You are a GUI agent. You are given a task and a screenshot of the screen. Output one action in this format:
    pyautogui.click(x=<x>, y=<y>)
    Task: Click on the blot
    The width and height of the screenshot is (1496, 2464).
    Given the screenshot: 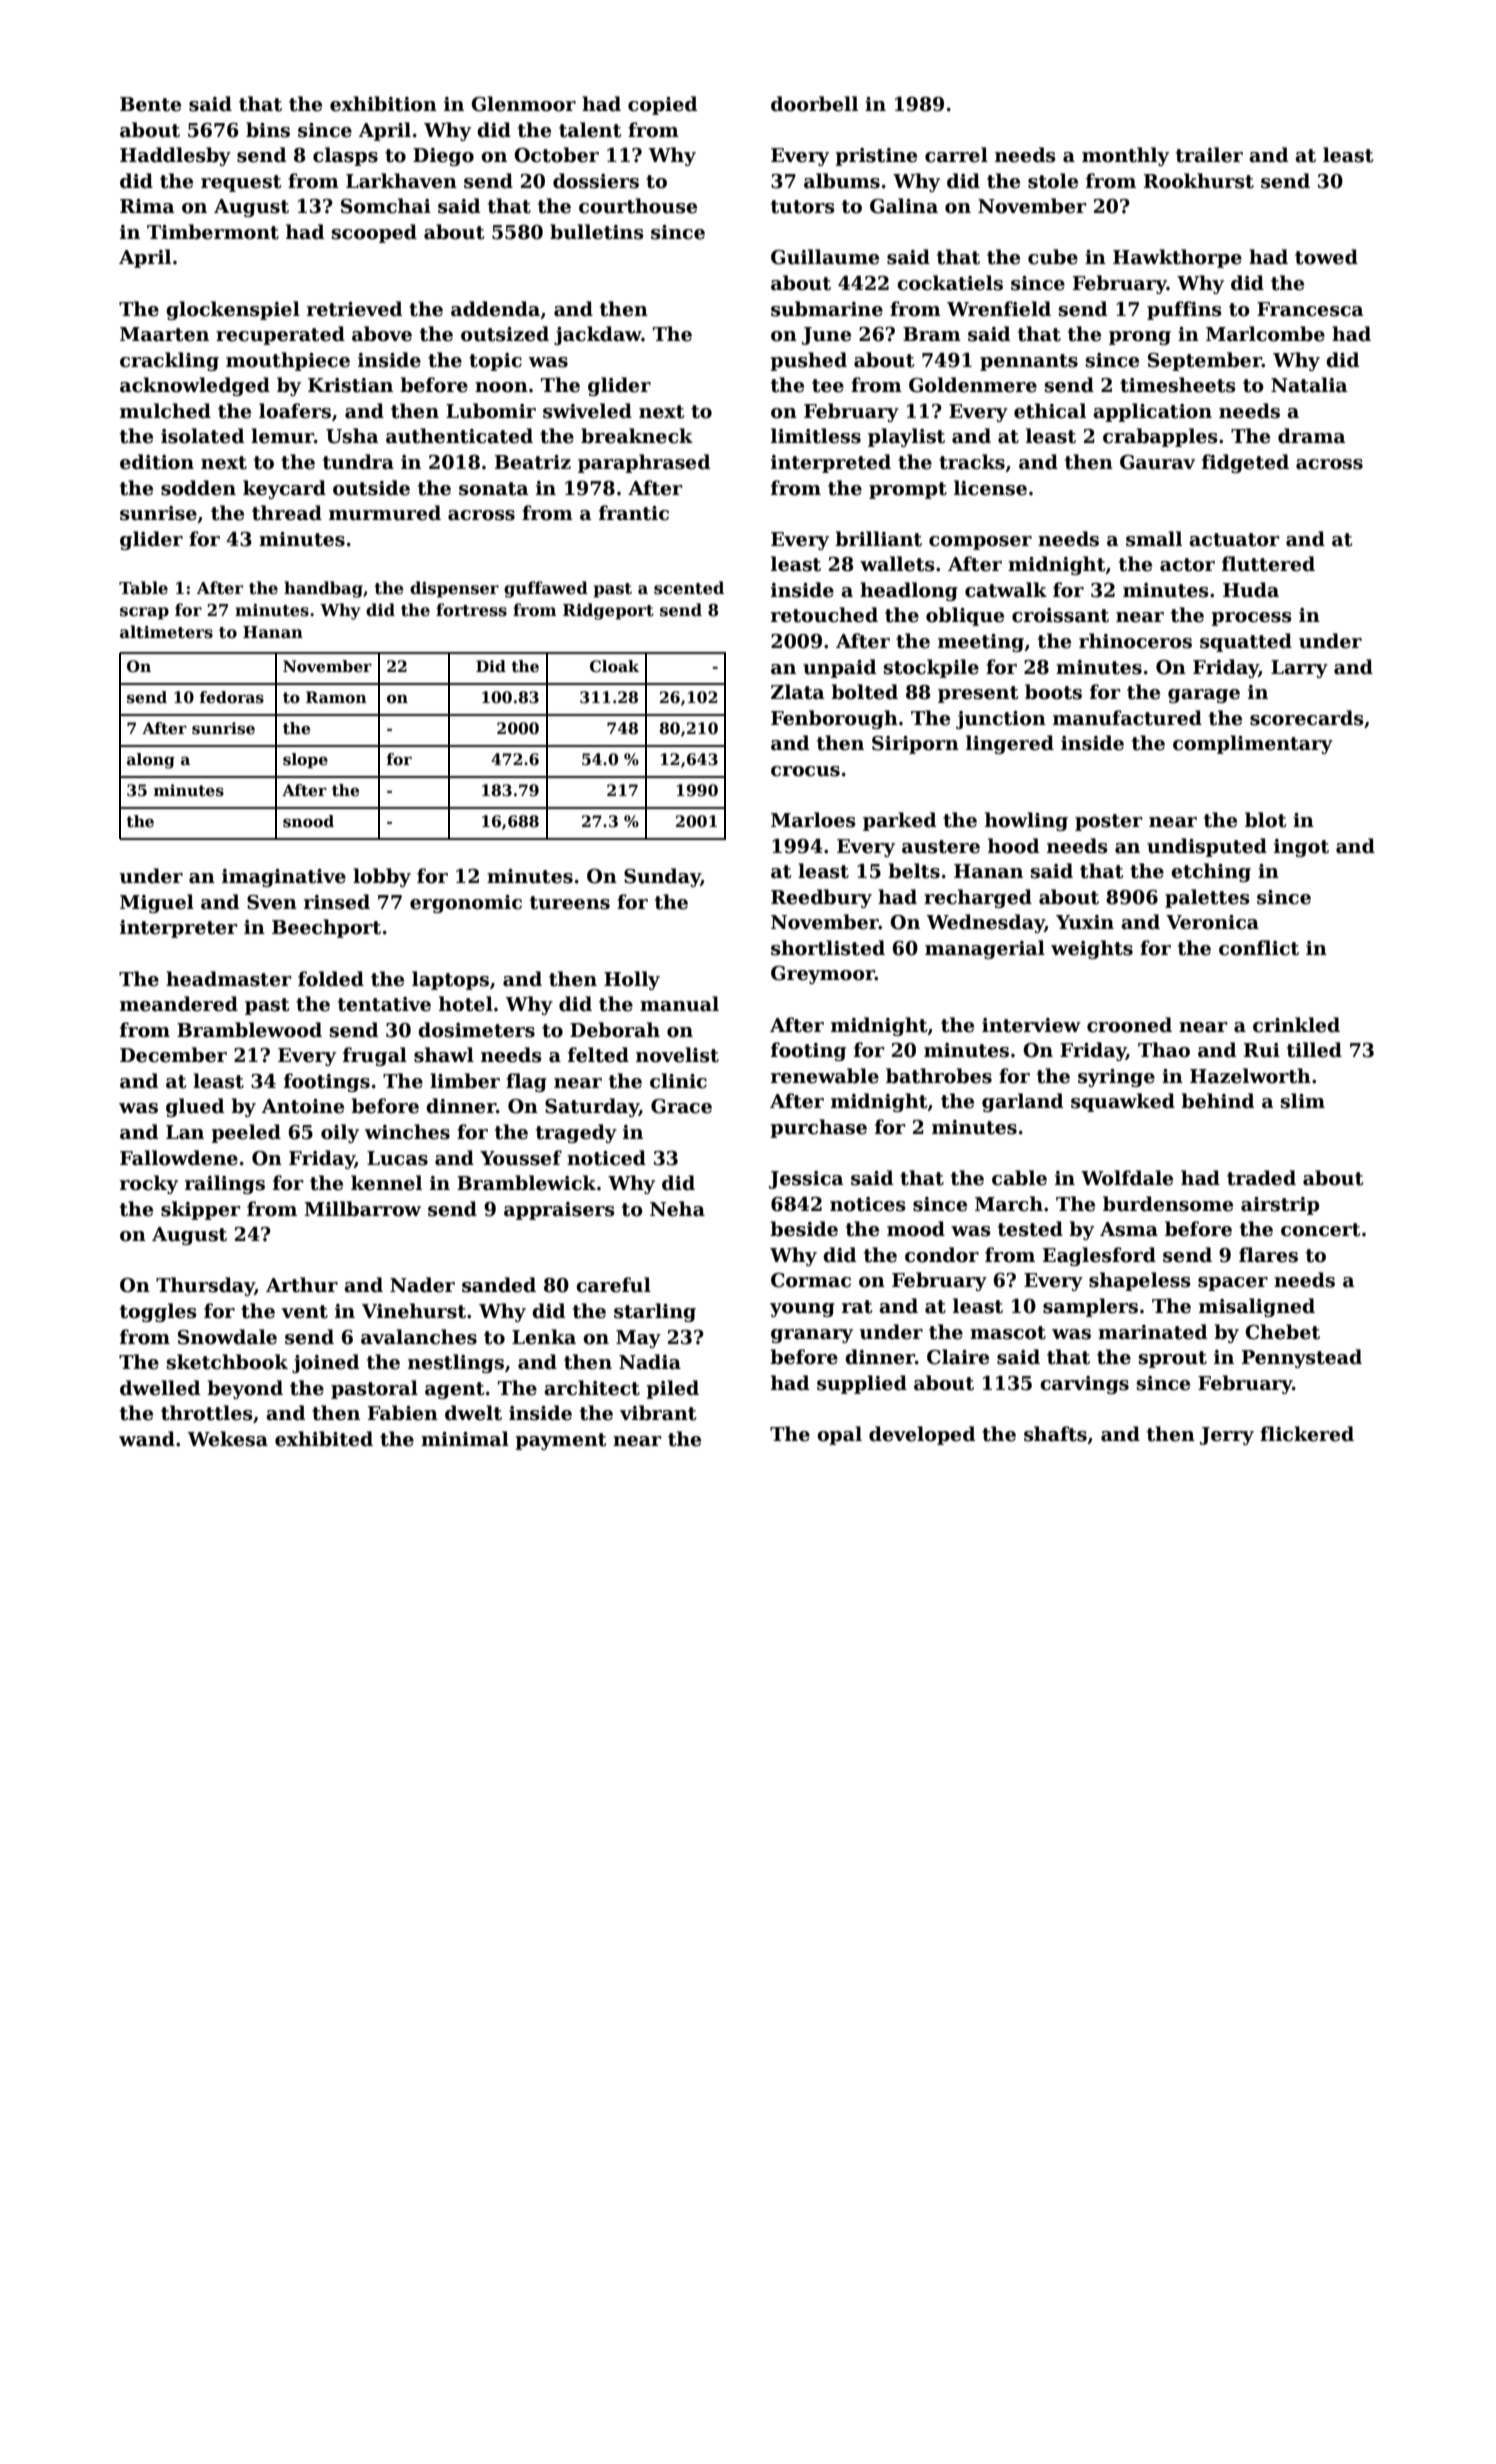 What is the action you would take?
    pyautogui.click(x=1265, y=820)
